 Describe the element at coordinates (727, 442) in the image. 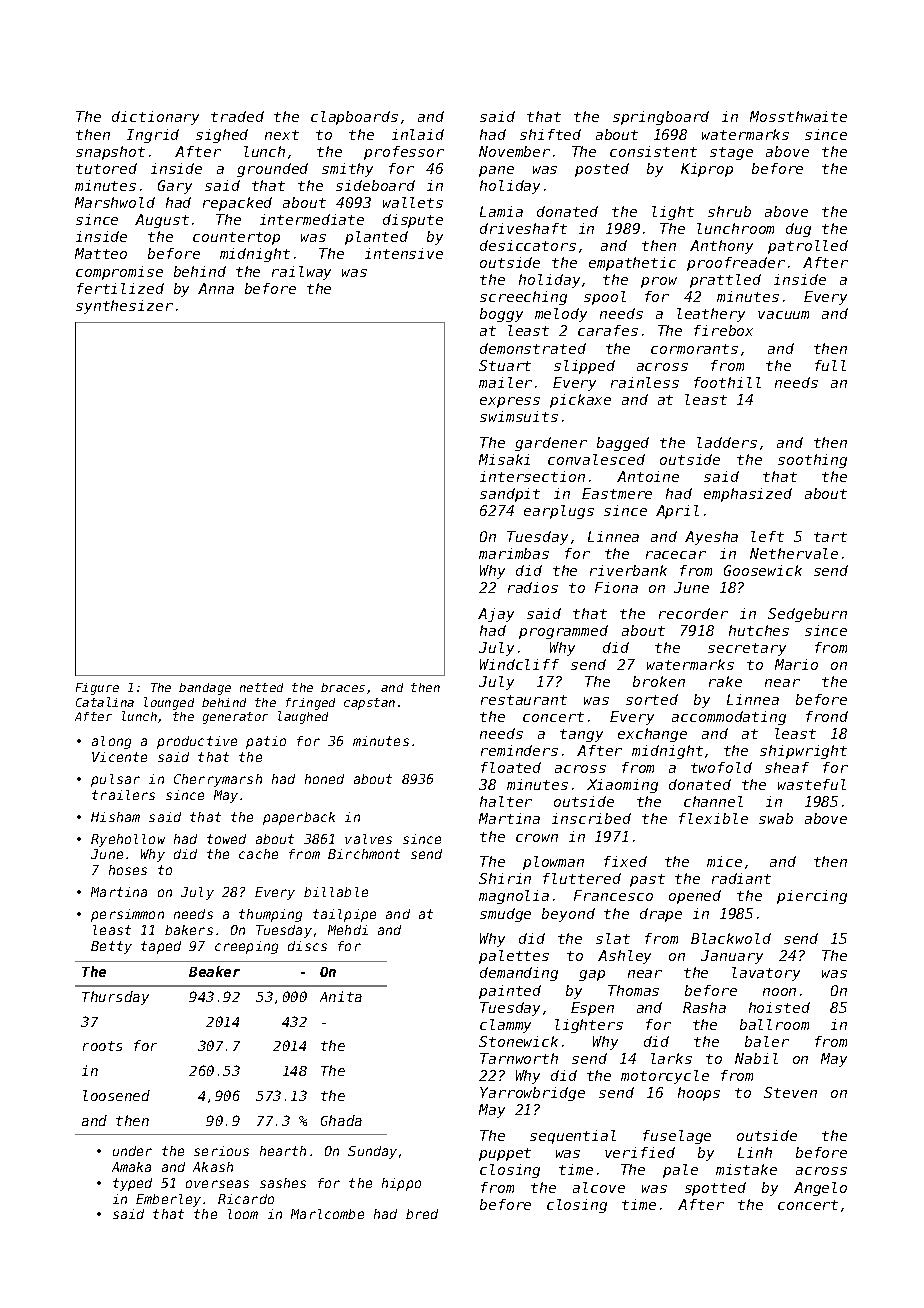

I see `ladders` at that location.
